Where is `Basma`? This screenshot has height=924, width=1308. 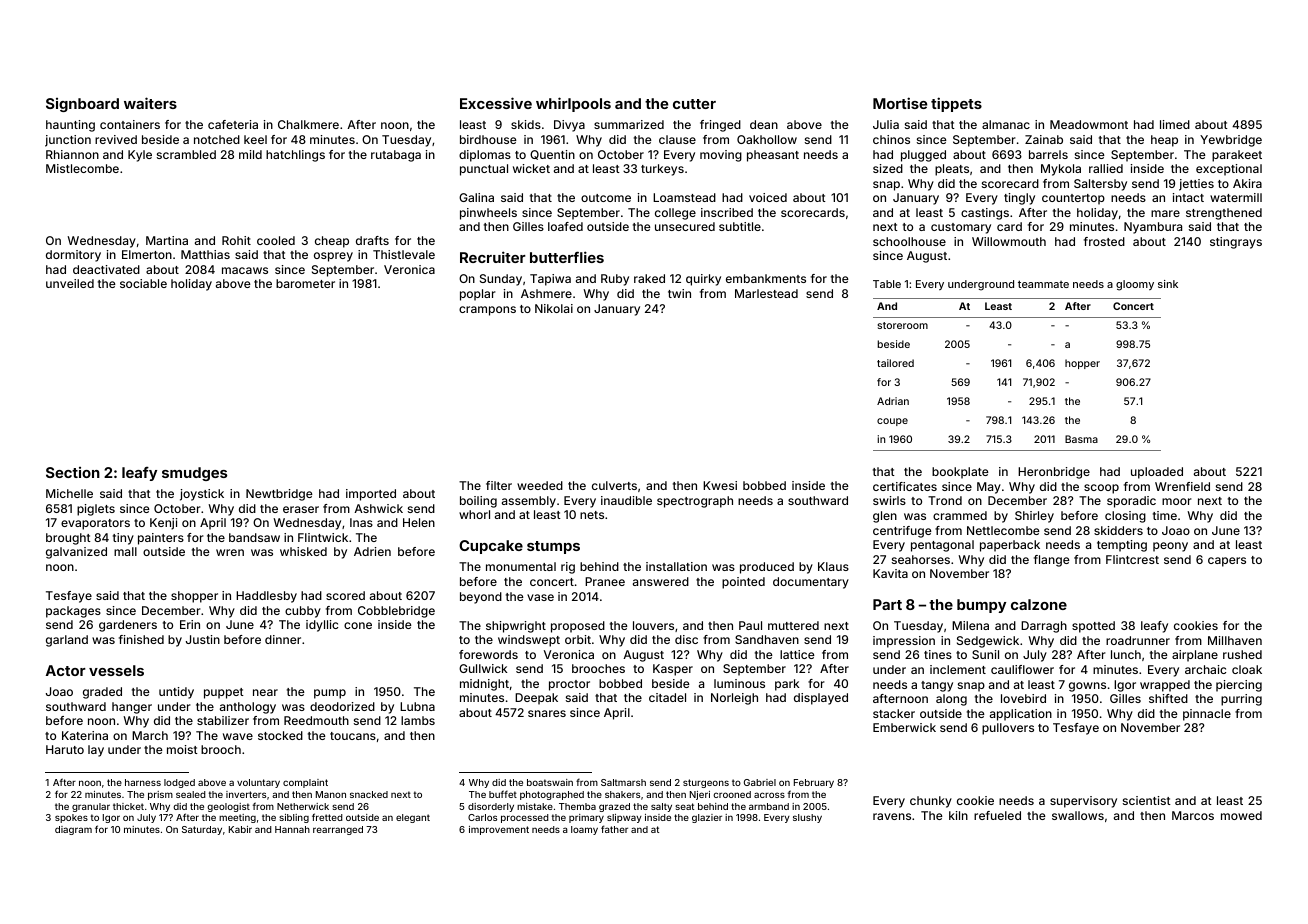 Basma is located at coordinates (1081, 439).
